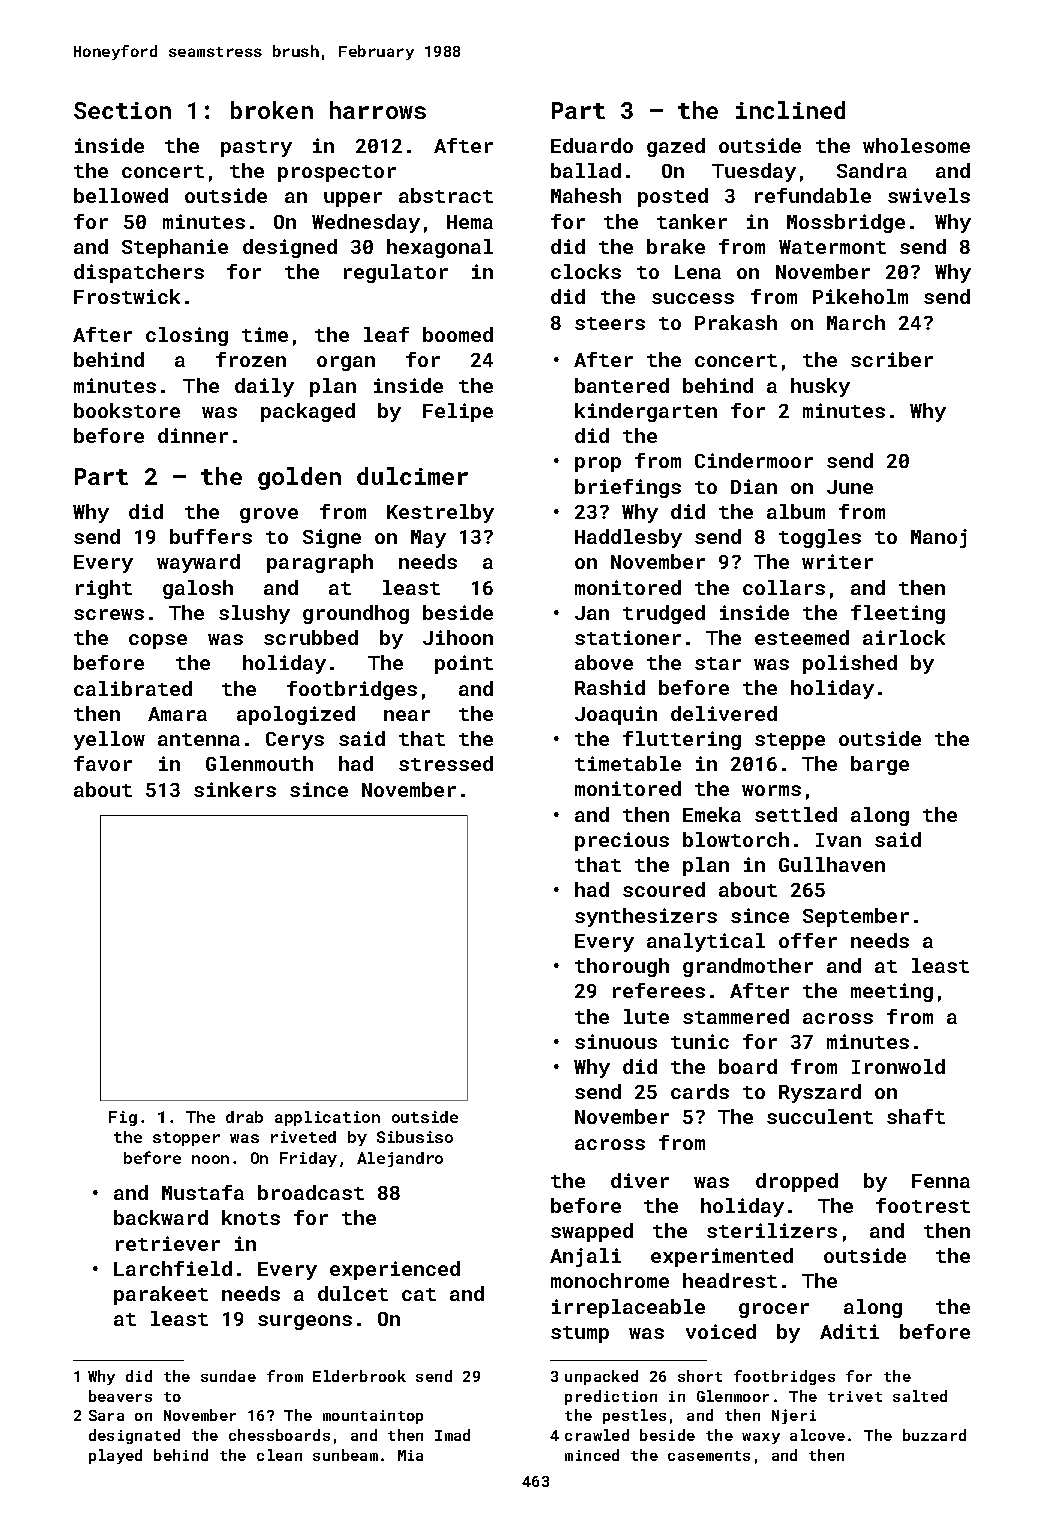 The width and height of the document is (1045, 1514). What do you see at coordinates (359, 1376) in the document?
I see `Elderbrook` at bounding box center [359, 1376].
